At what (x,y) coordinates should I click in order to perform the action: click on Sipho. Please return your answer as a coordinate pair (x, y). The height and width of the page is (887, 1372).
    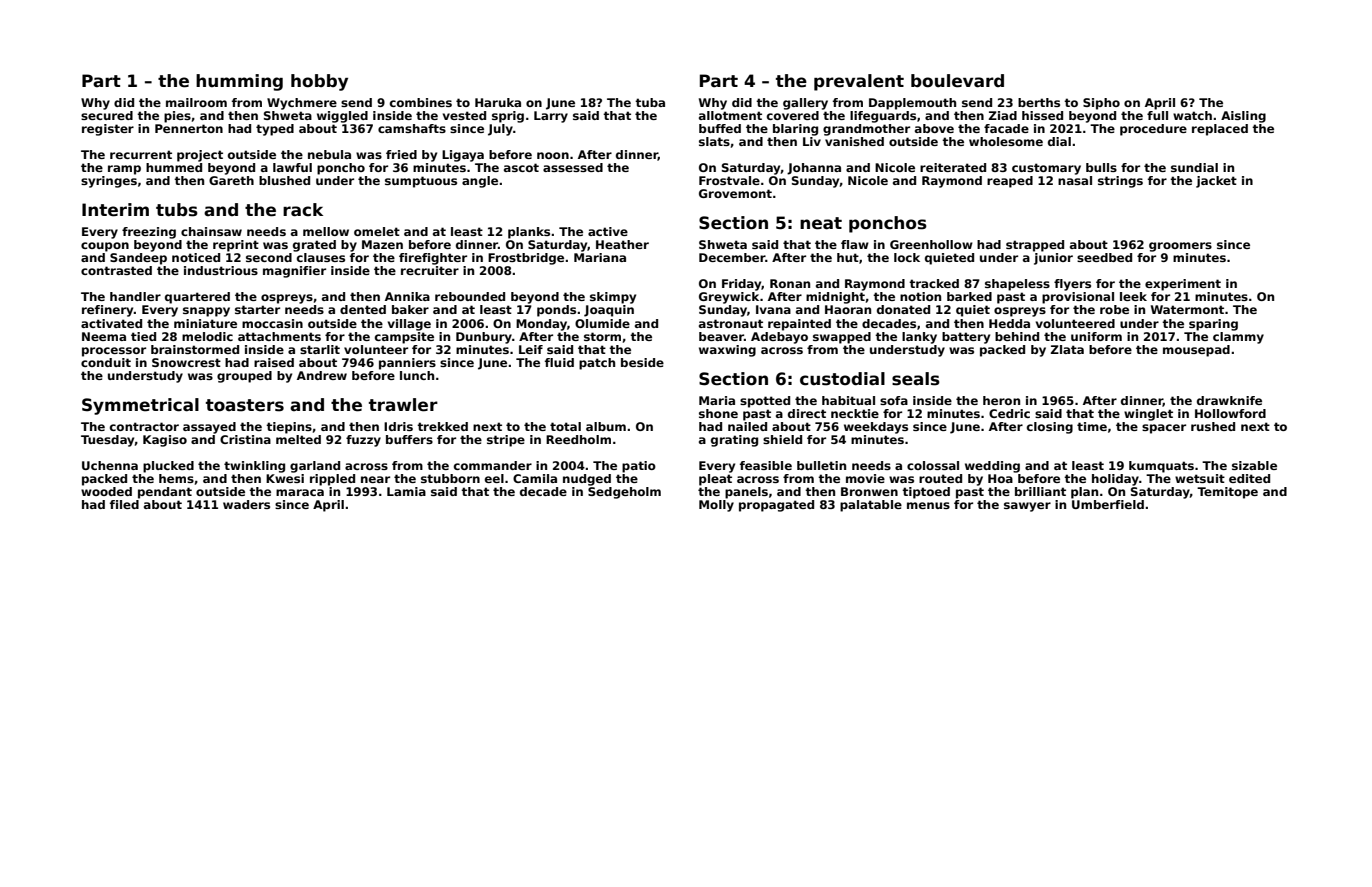
    Looking at the image, I should click on (1101, 104).
